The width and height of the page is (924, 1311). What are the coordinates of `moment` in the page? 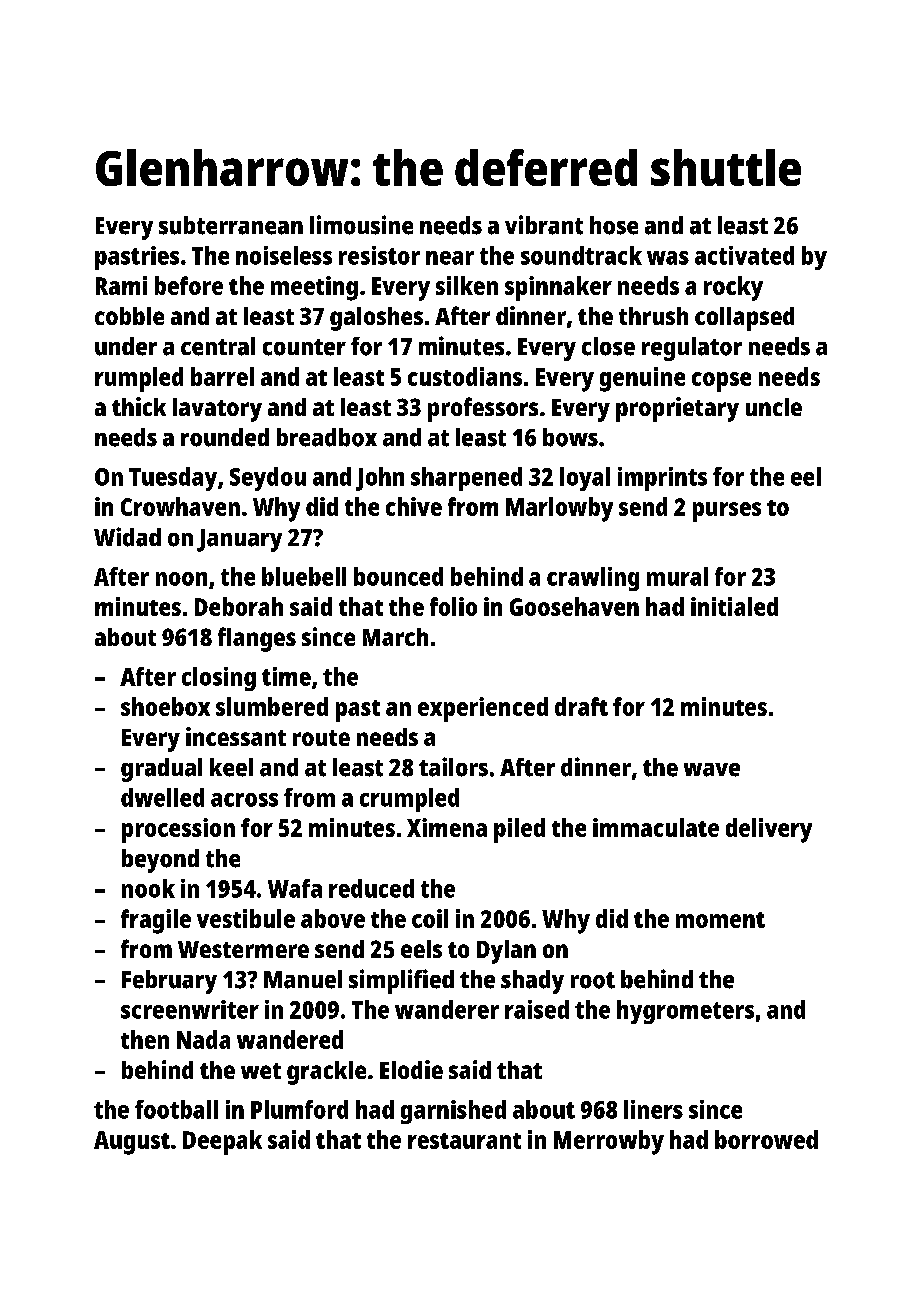 It's located at (720, 920).
